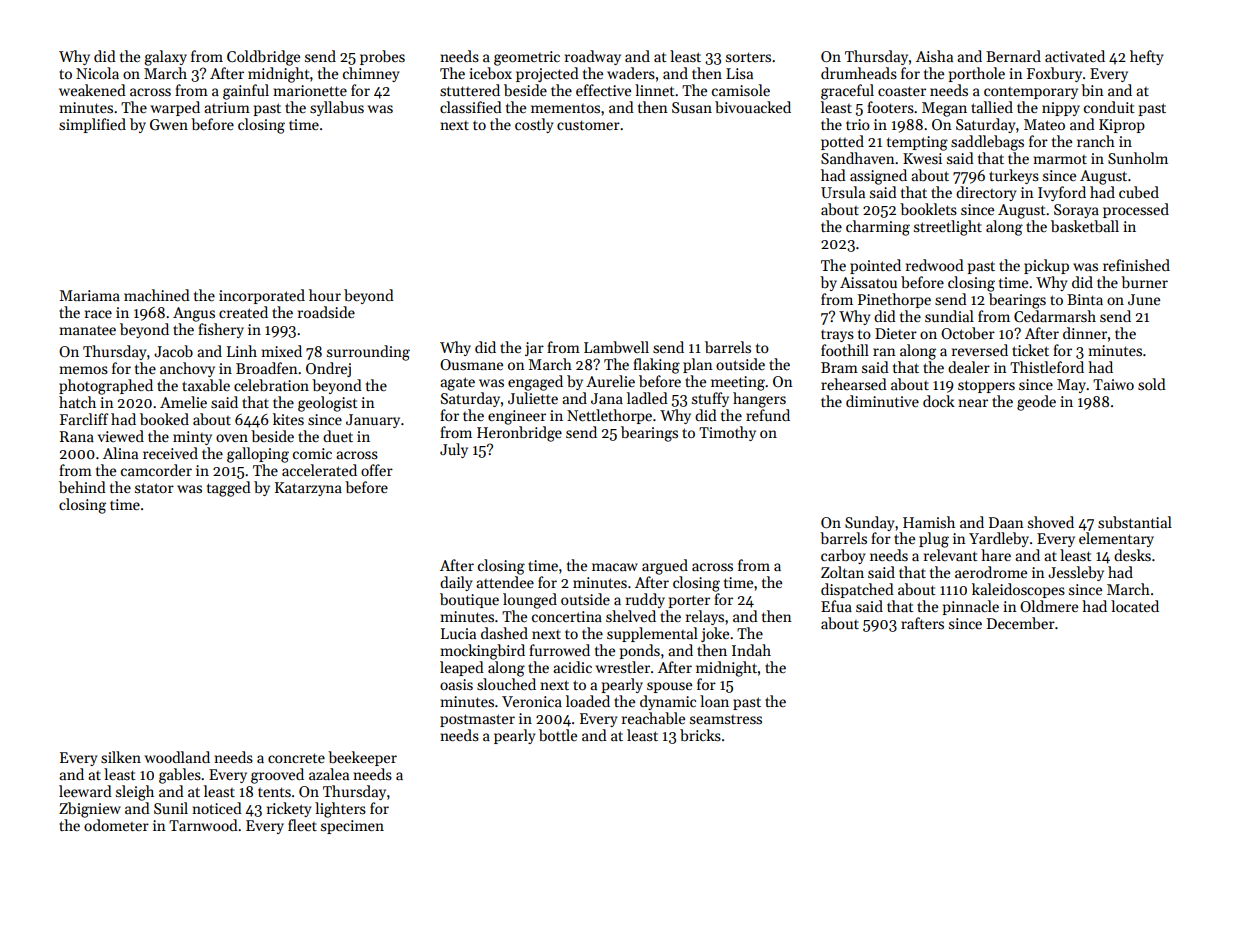  I want to click on tagged, so click(229, 489).
